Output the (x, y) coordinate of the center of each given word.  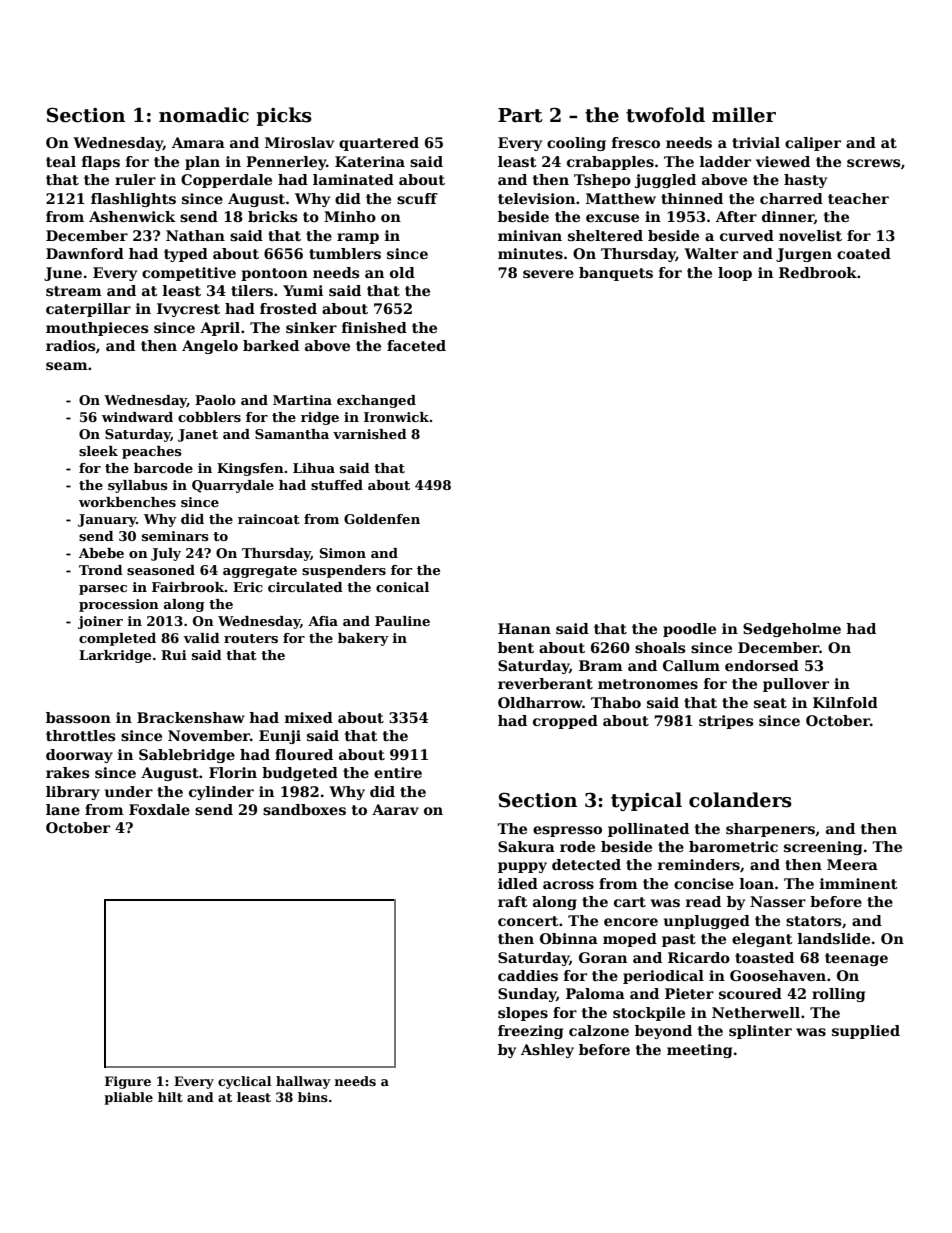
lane (63, 809)
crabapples (610, 163)
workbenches (127, 502)
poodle (689, 630)
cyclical (244, 1082)
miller (744, 115)
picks (284, 116)
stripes (726, 722)
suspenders (344, 571)
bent (516, 647)
